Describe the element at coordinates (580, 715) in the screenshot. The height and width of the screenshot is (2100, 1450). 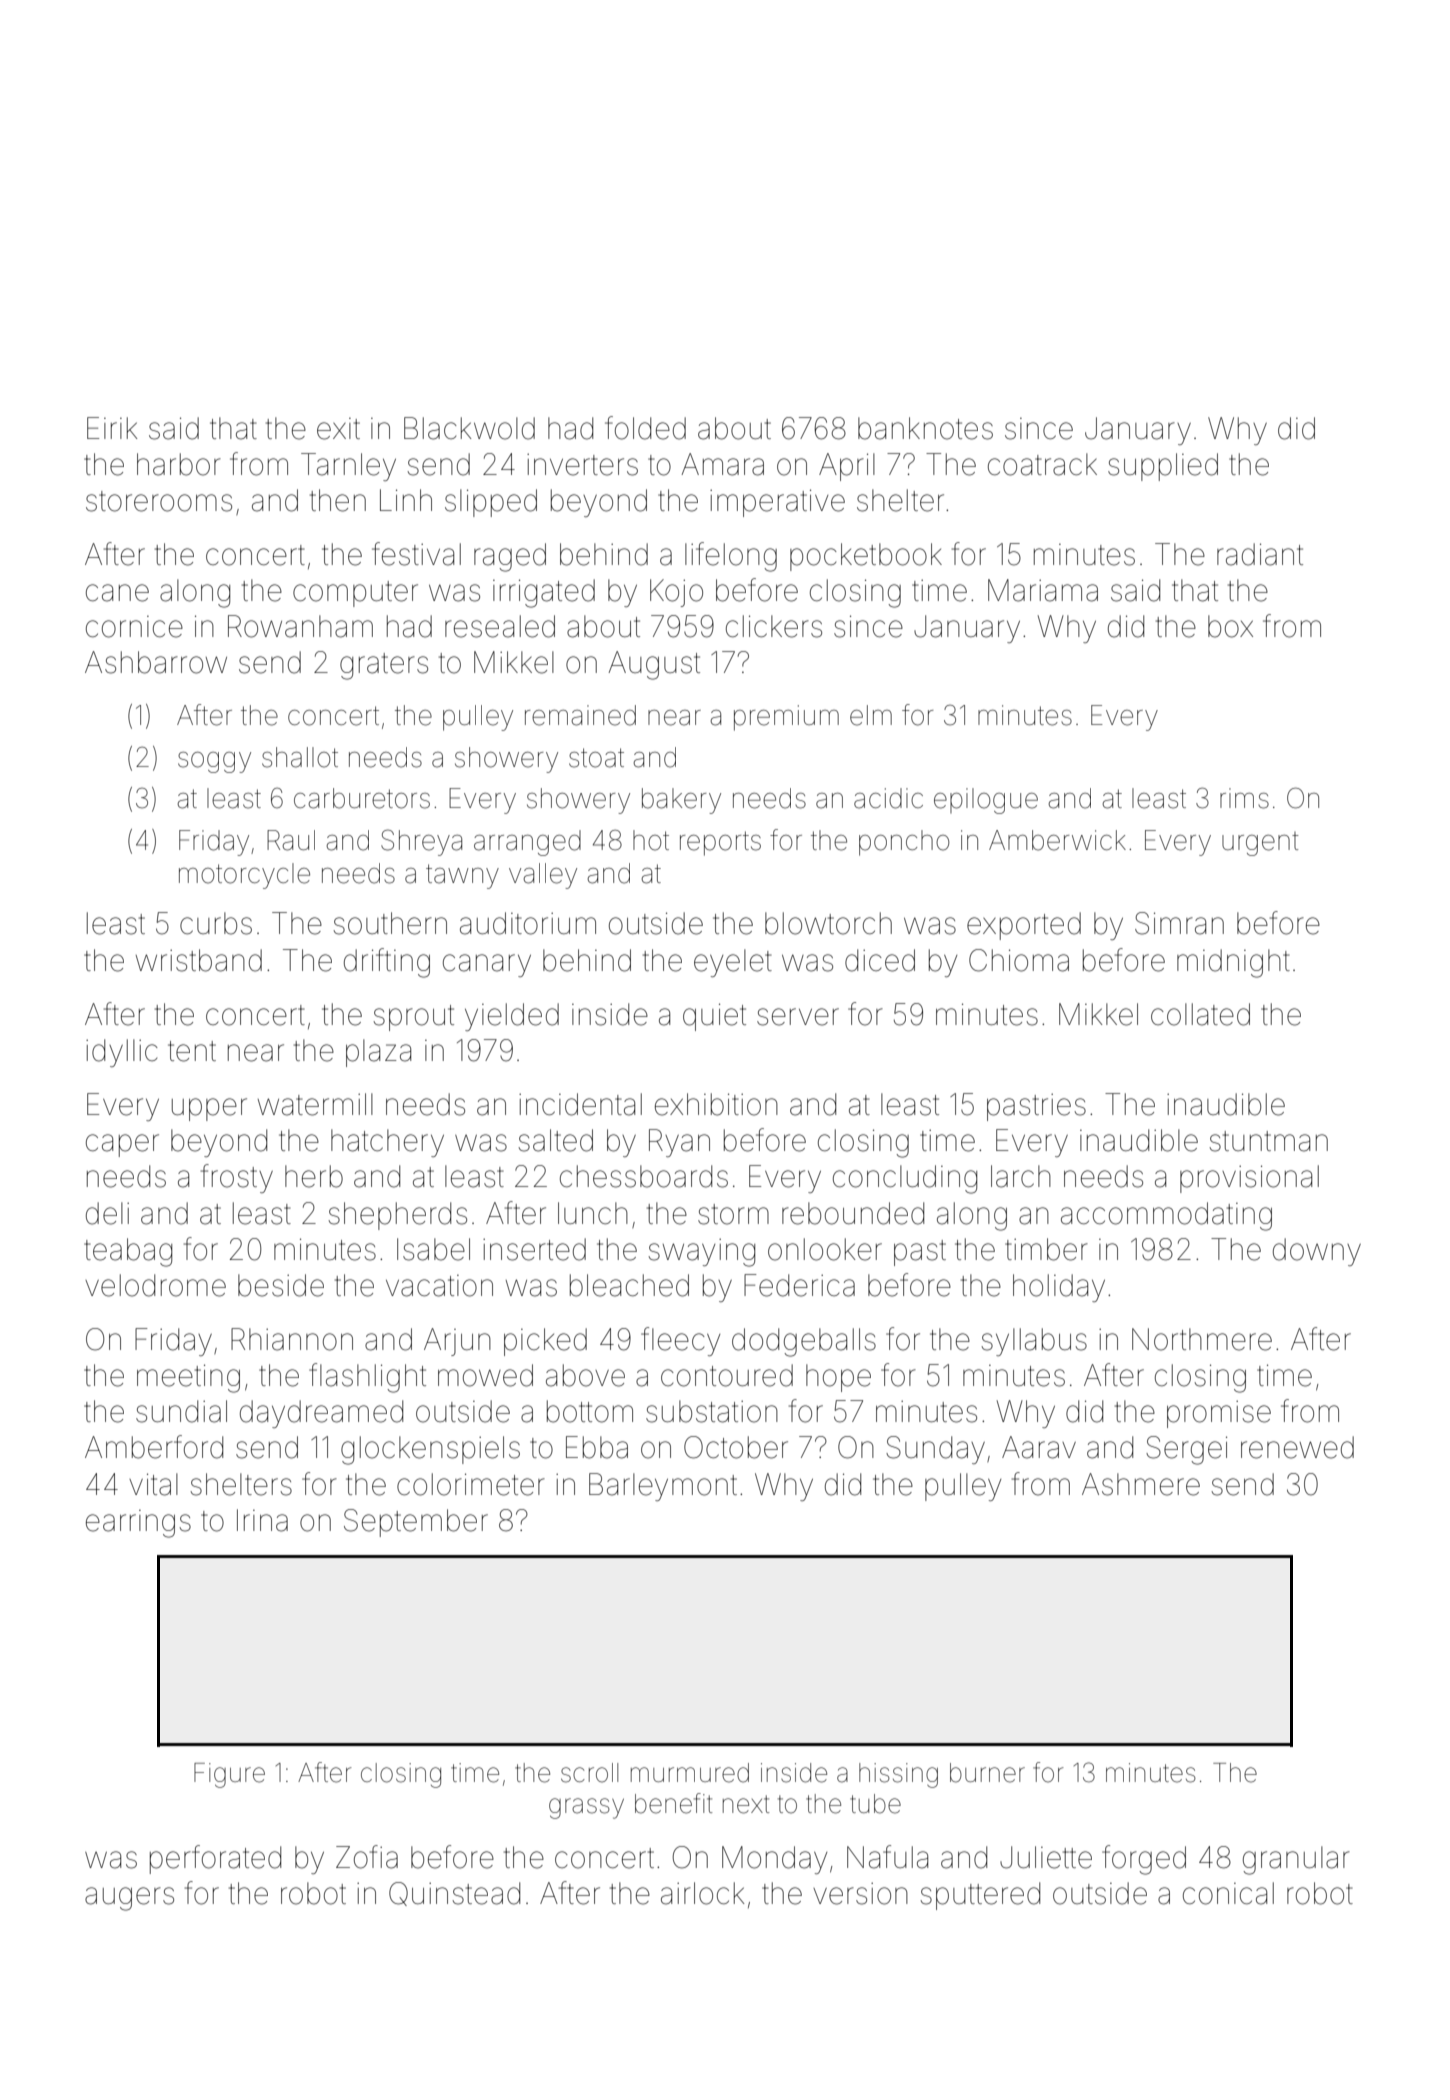
I see `remained` at that location.
